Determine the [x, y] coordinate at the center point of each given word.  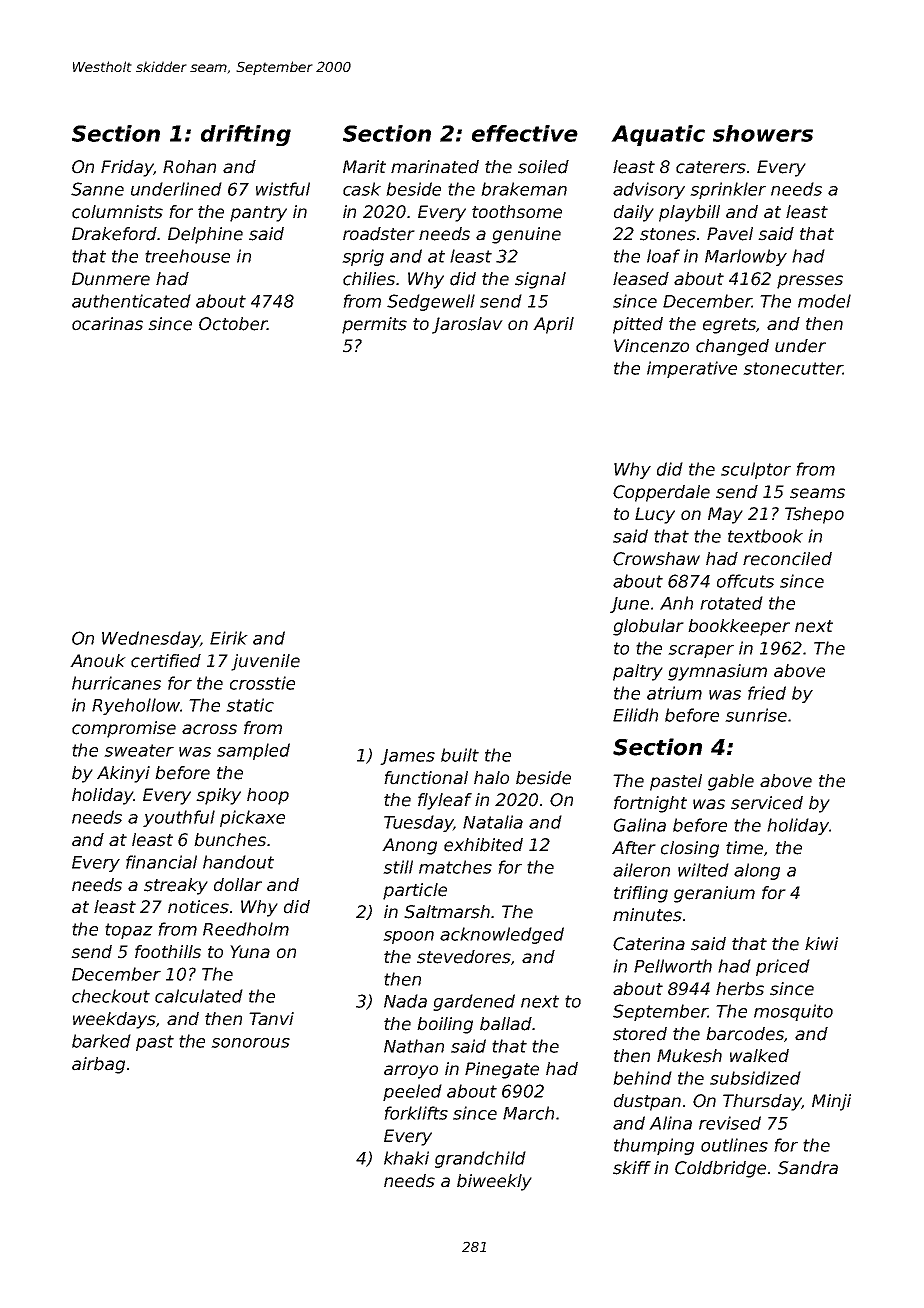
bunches [230, 840]
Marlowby [746, 257]
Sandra [808, 1168]
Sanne [97, 189]
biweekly [494, 1182]
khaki [406, 1158]
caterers [711, 167]
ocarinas [107, 324]
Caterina [649, 944]
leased [641, 279]
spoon [408, 937]
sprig [363, 257]
